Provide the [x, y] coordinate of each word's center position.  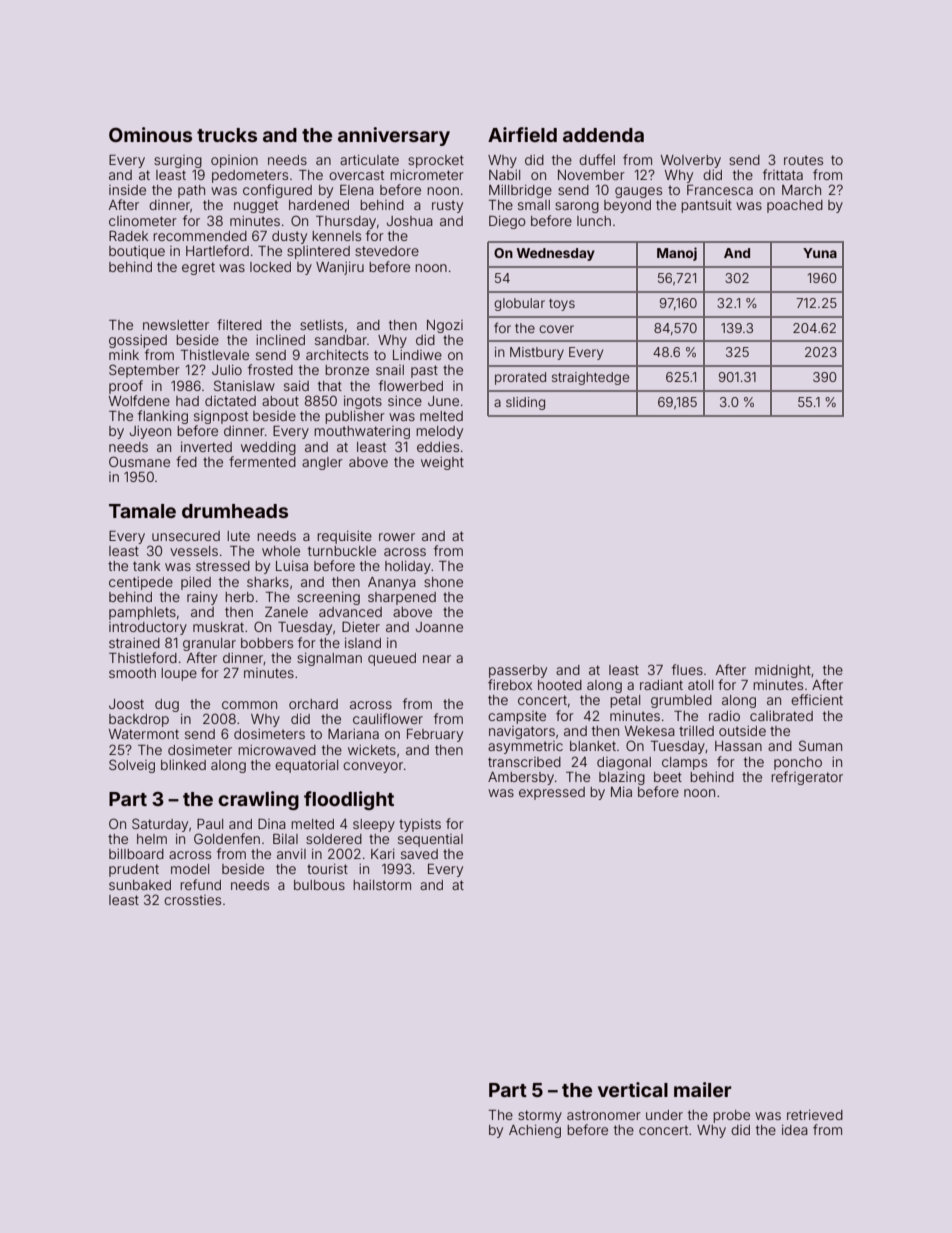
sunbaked [140, 885]
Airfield [522, 134]
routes [803, 160]
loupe [179, 674]
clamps [684, 763]
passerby [518, 671]
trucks [227, 135]
